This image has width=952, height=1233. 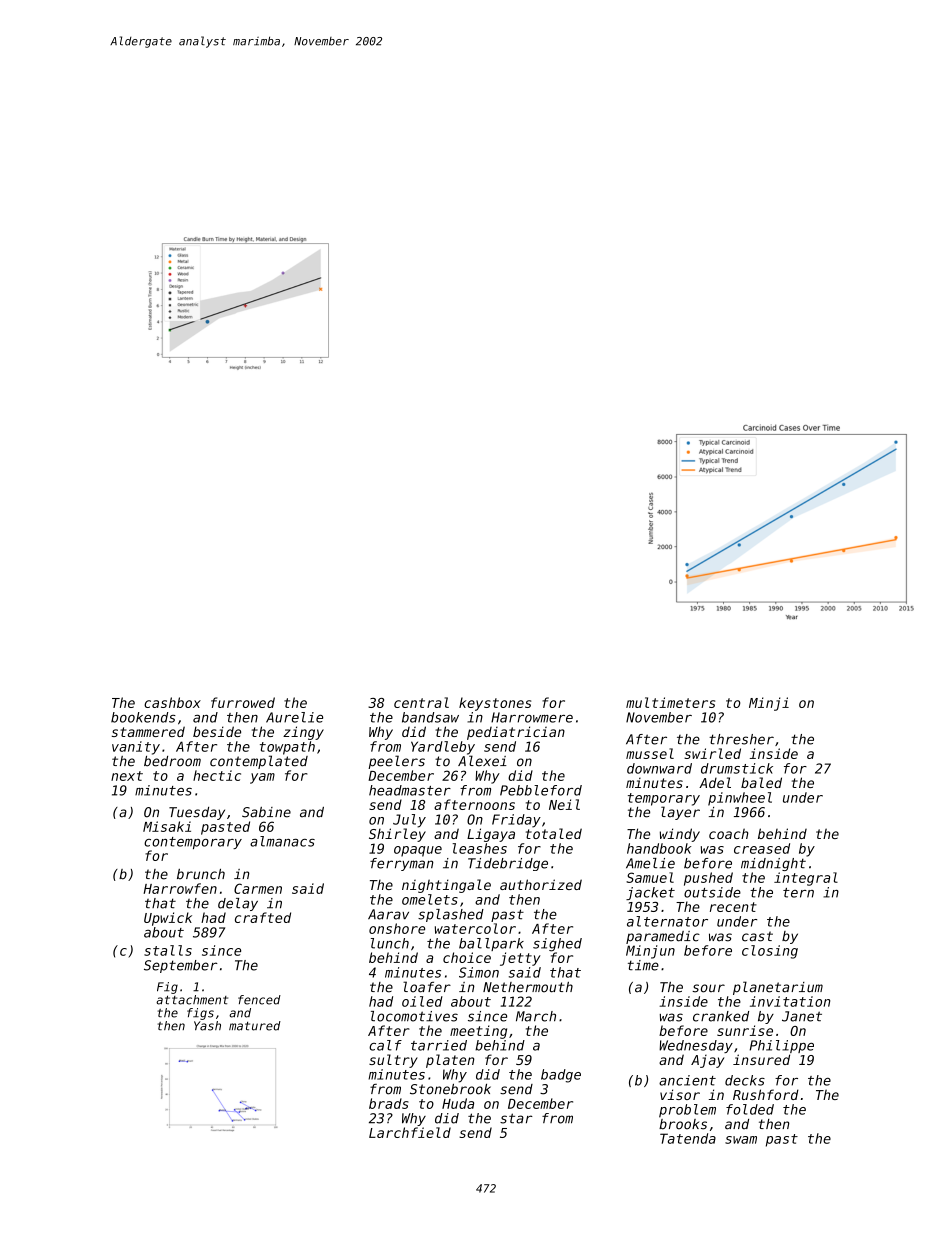 I want to click on Aurelie, so click(x=294, y=717).
